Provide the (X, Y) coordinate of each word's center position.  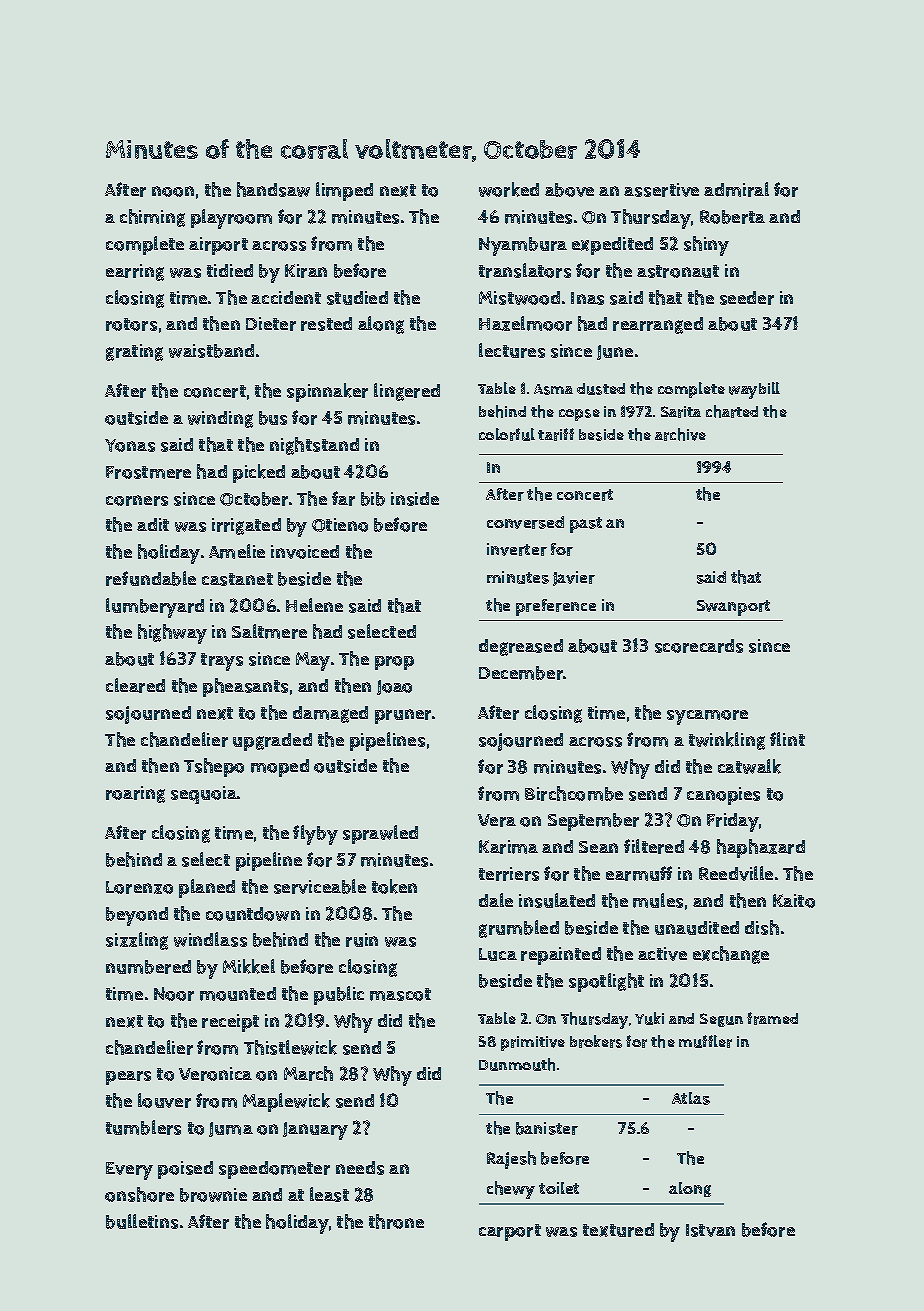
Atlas (691, 1098)
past (586, 525)
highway (172, 634)
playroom (231, 219)
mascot (400, 994)
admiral (736, 189)
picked (259, 473)
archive (680, 434)
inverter (517, 549)
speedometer (274, 1170)
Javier (574, 578)
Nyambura (523, 246)
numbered (148, 967)
